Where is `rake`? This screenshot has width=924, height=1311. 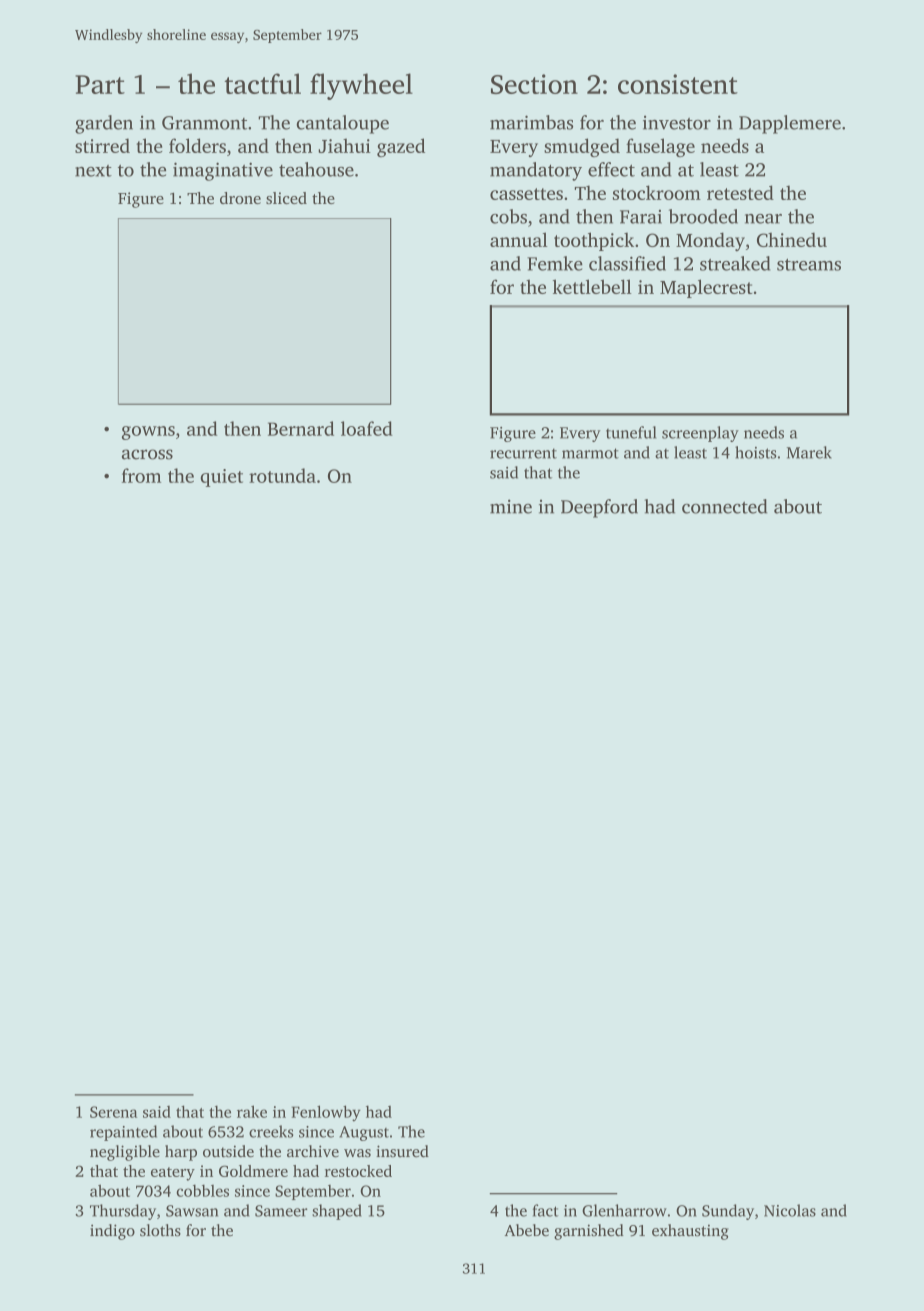 rake is located at coordinates (252, 1111).
